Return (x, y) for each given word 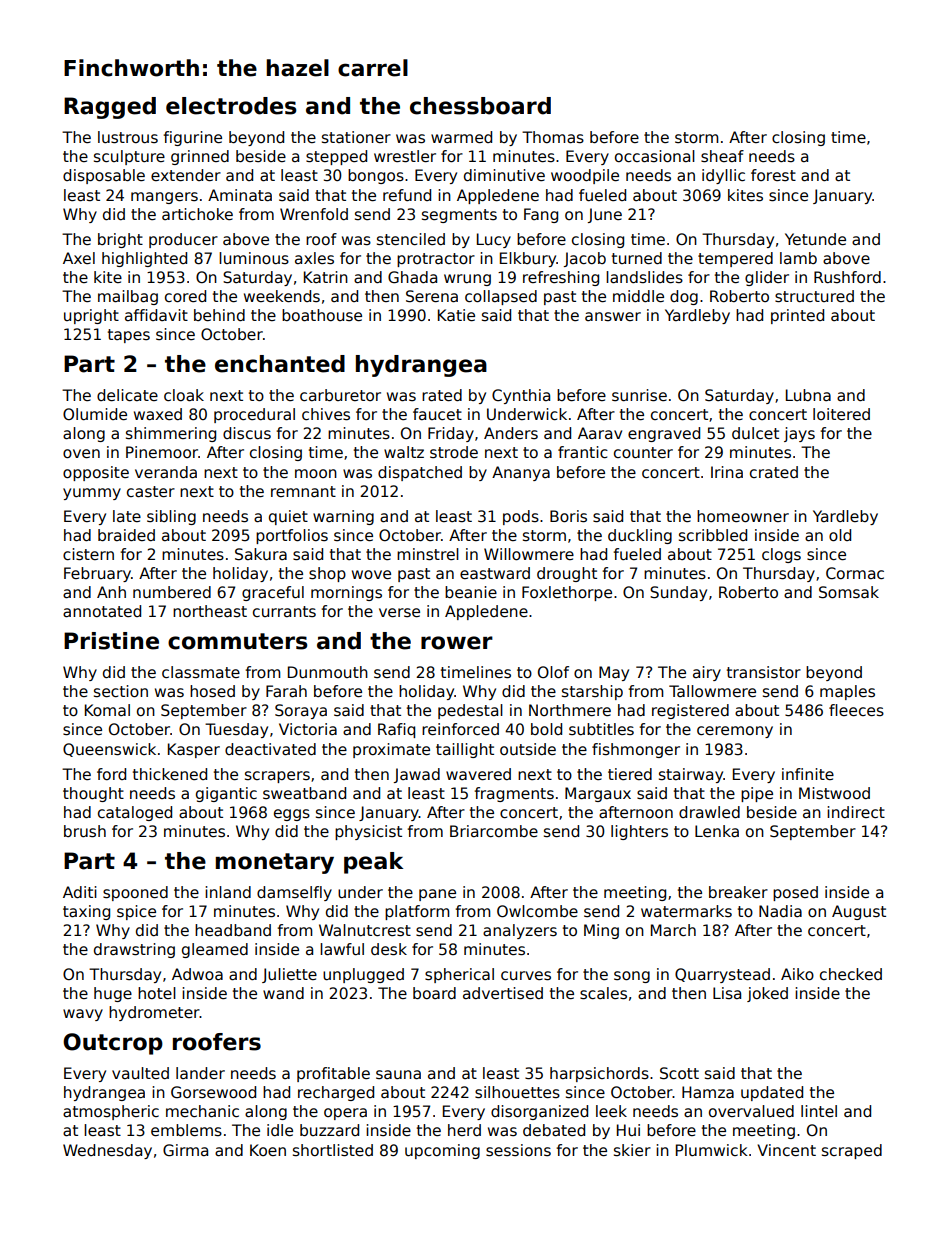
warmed (461, 137)
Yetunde (815, 239)
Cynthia (521, 396)
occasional (655, 156)
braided (126, 535)
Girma (185, 1150)
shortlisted (333, 1150)
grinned (200, 157)
